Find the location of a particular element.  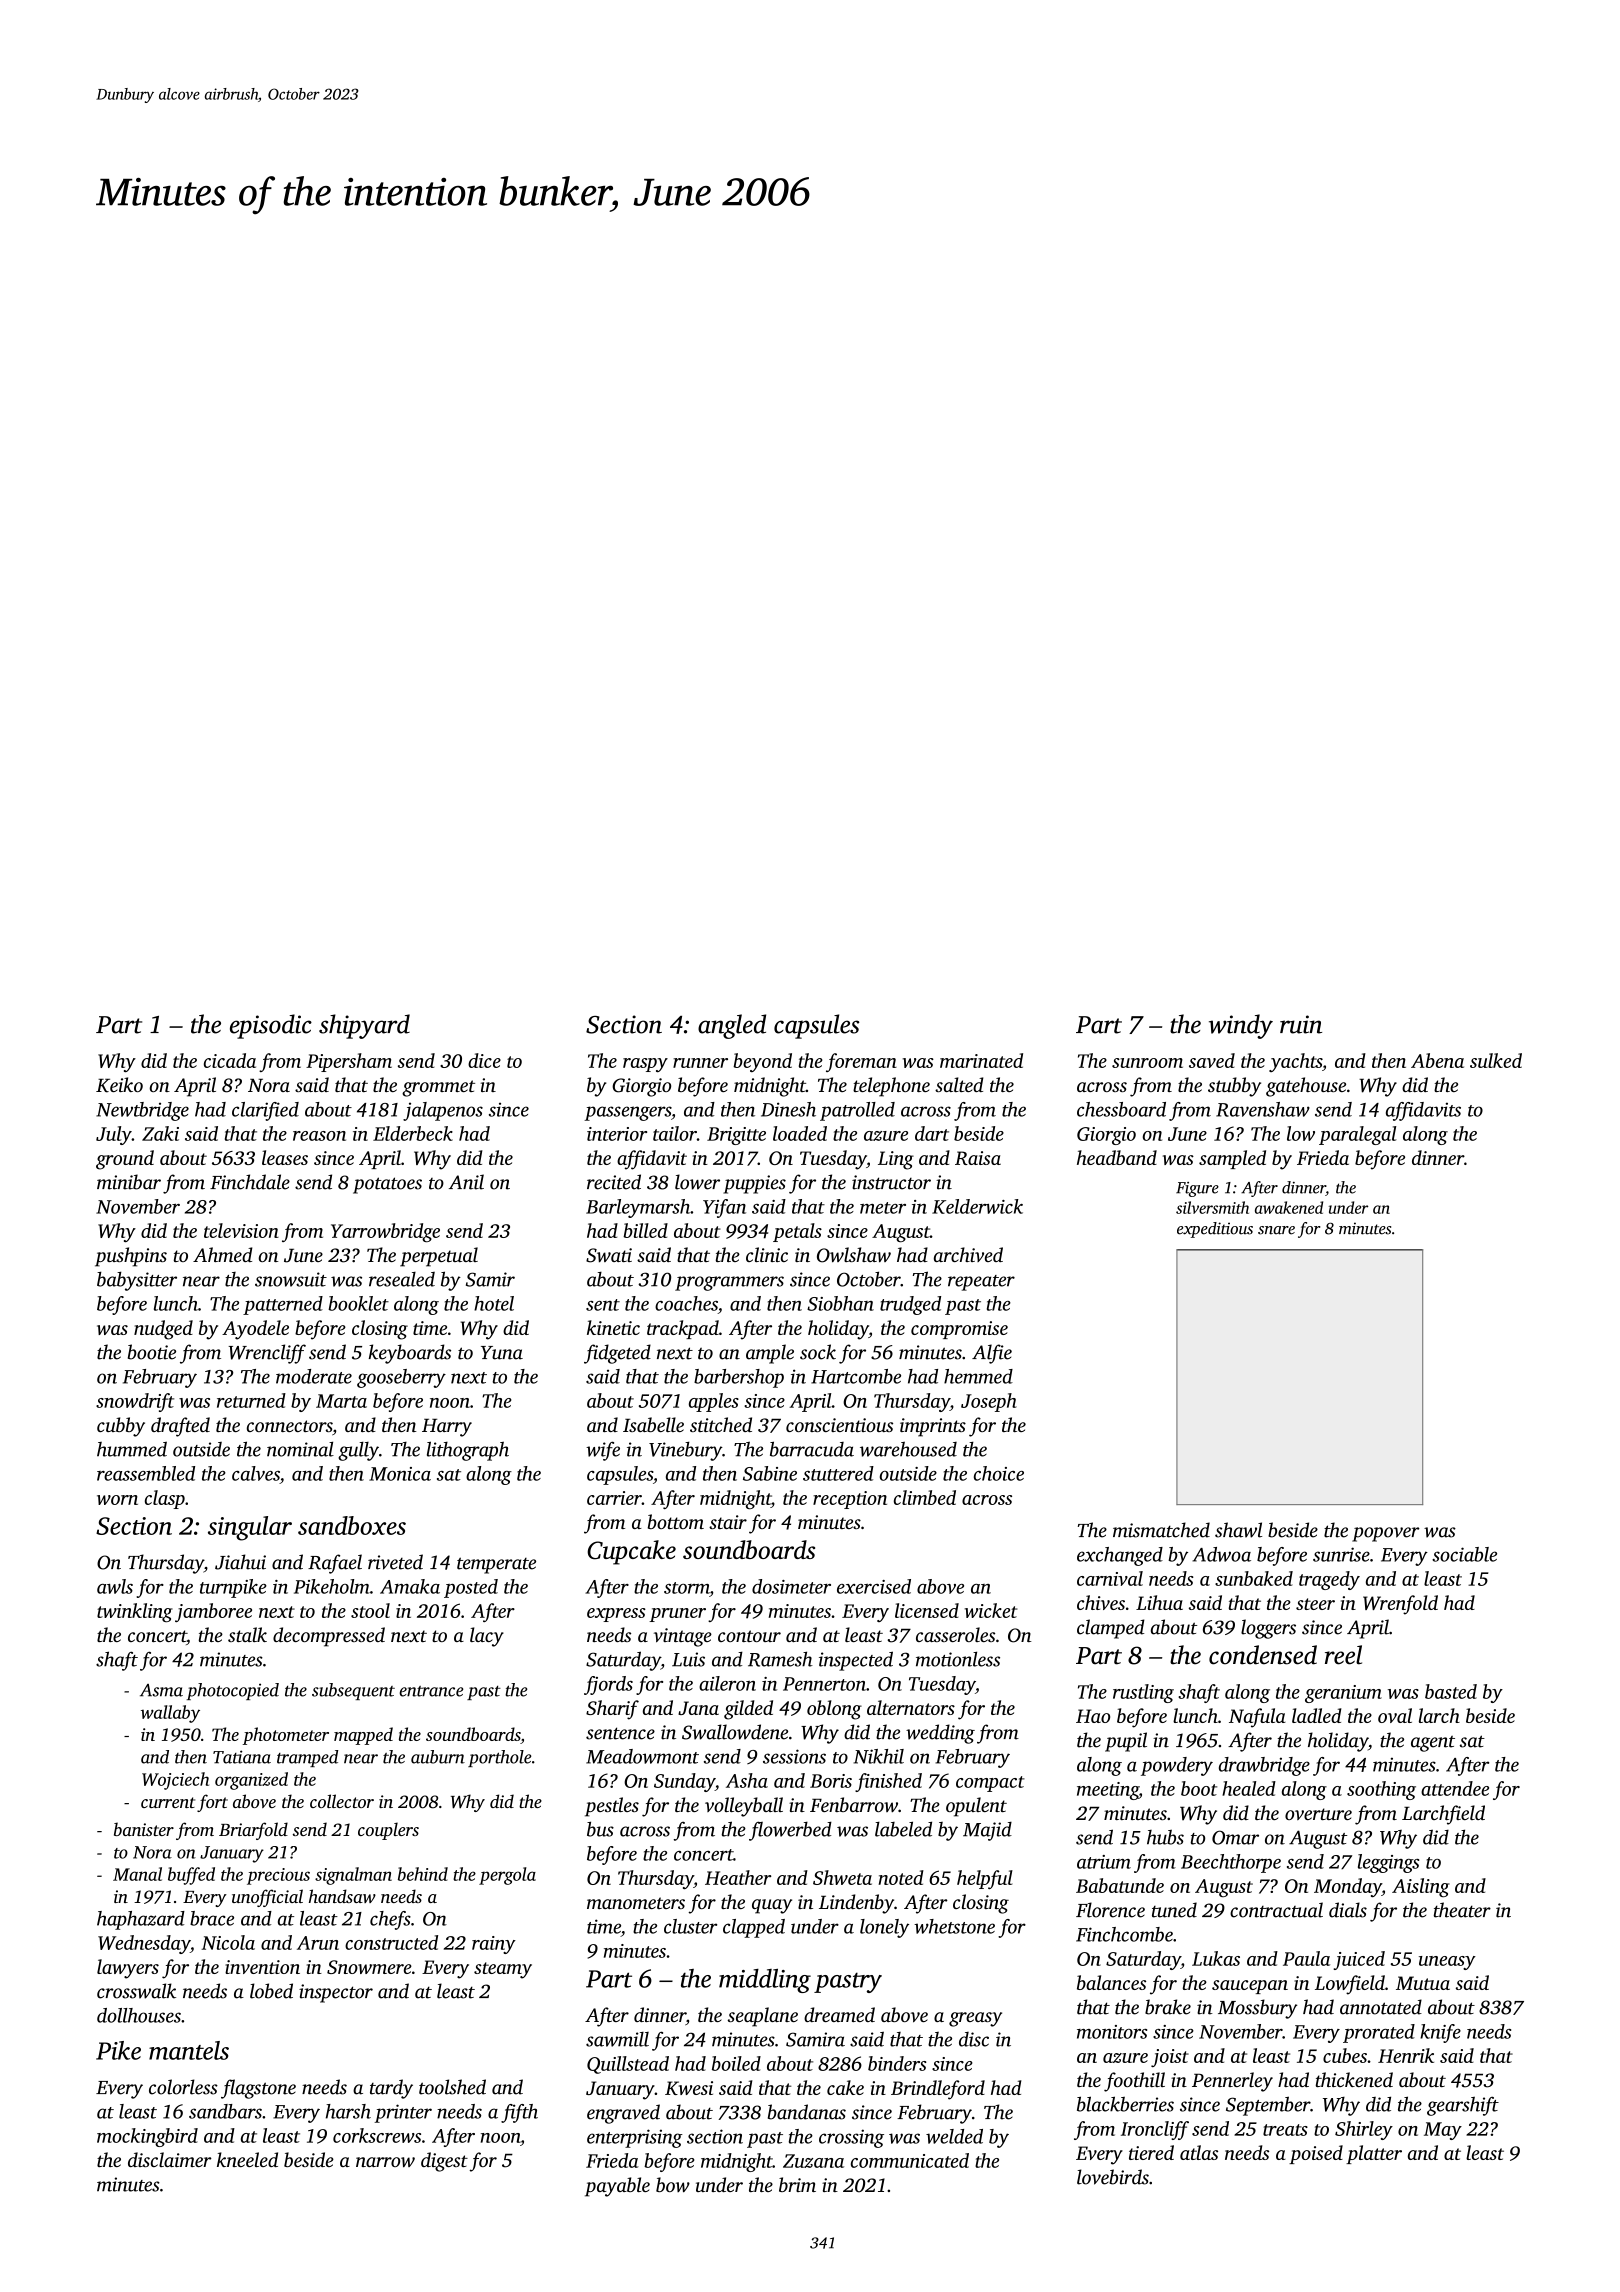

narrow is located at coordinates (385, 2162).
